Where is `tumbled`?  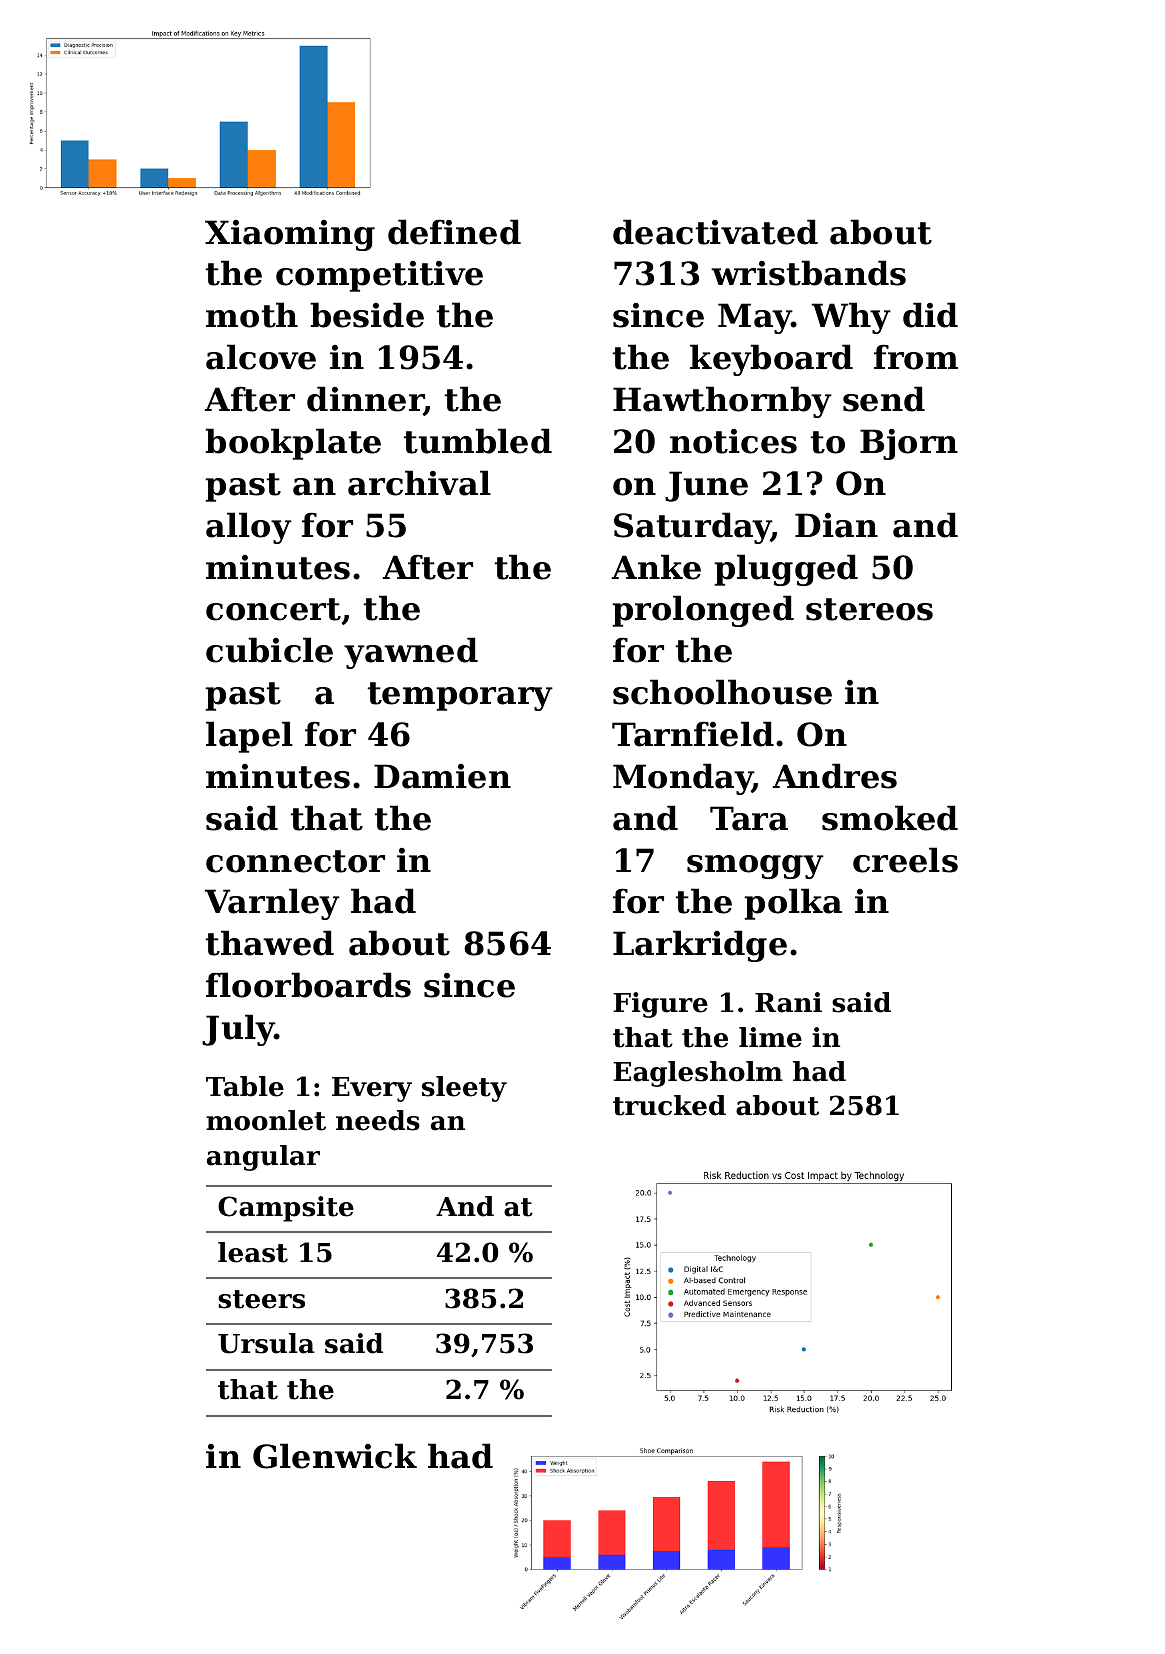
tumbled is located at coordinates (478, 441).
